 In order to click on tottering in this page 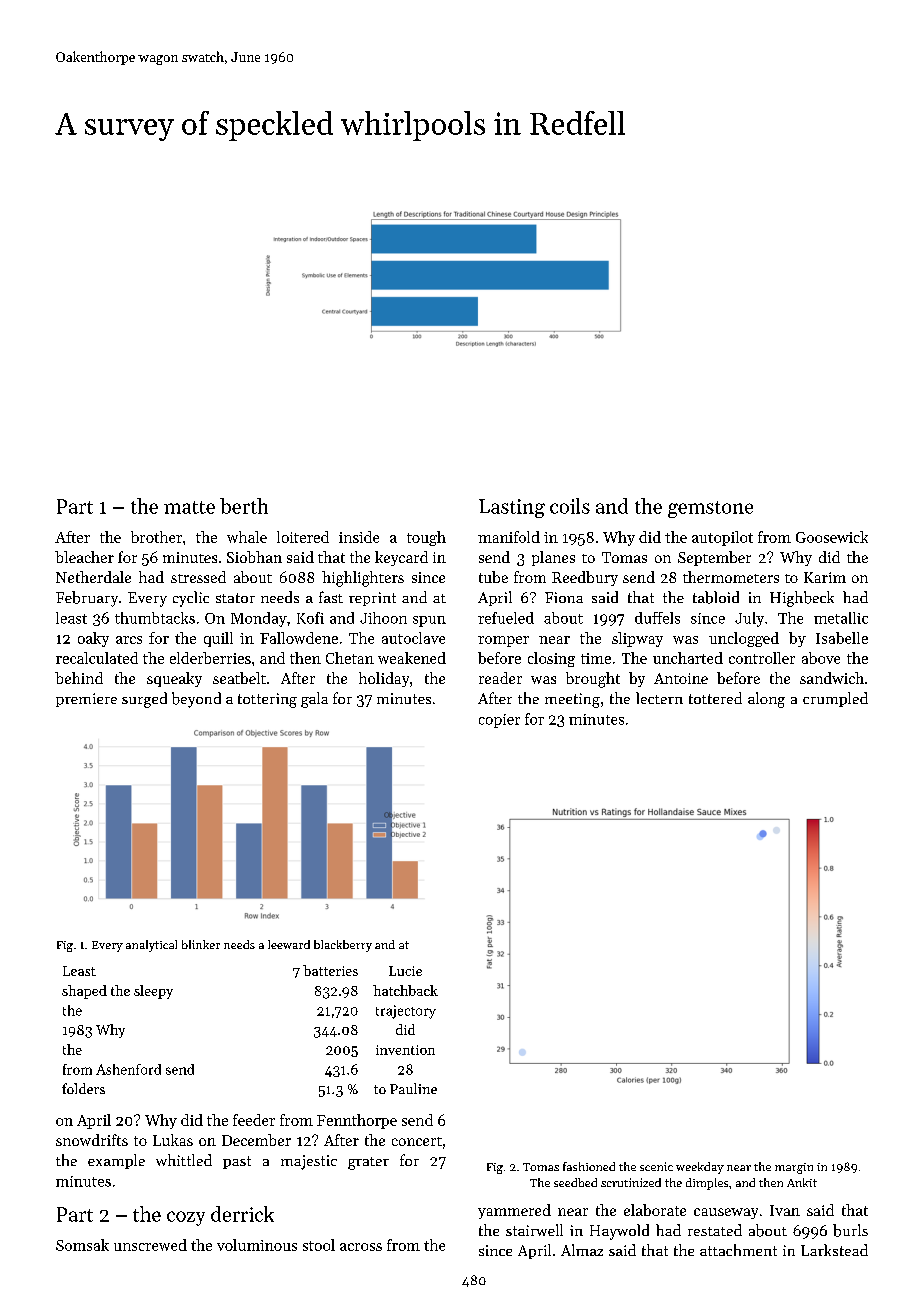, I will do `click(267, 700)`.
